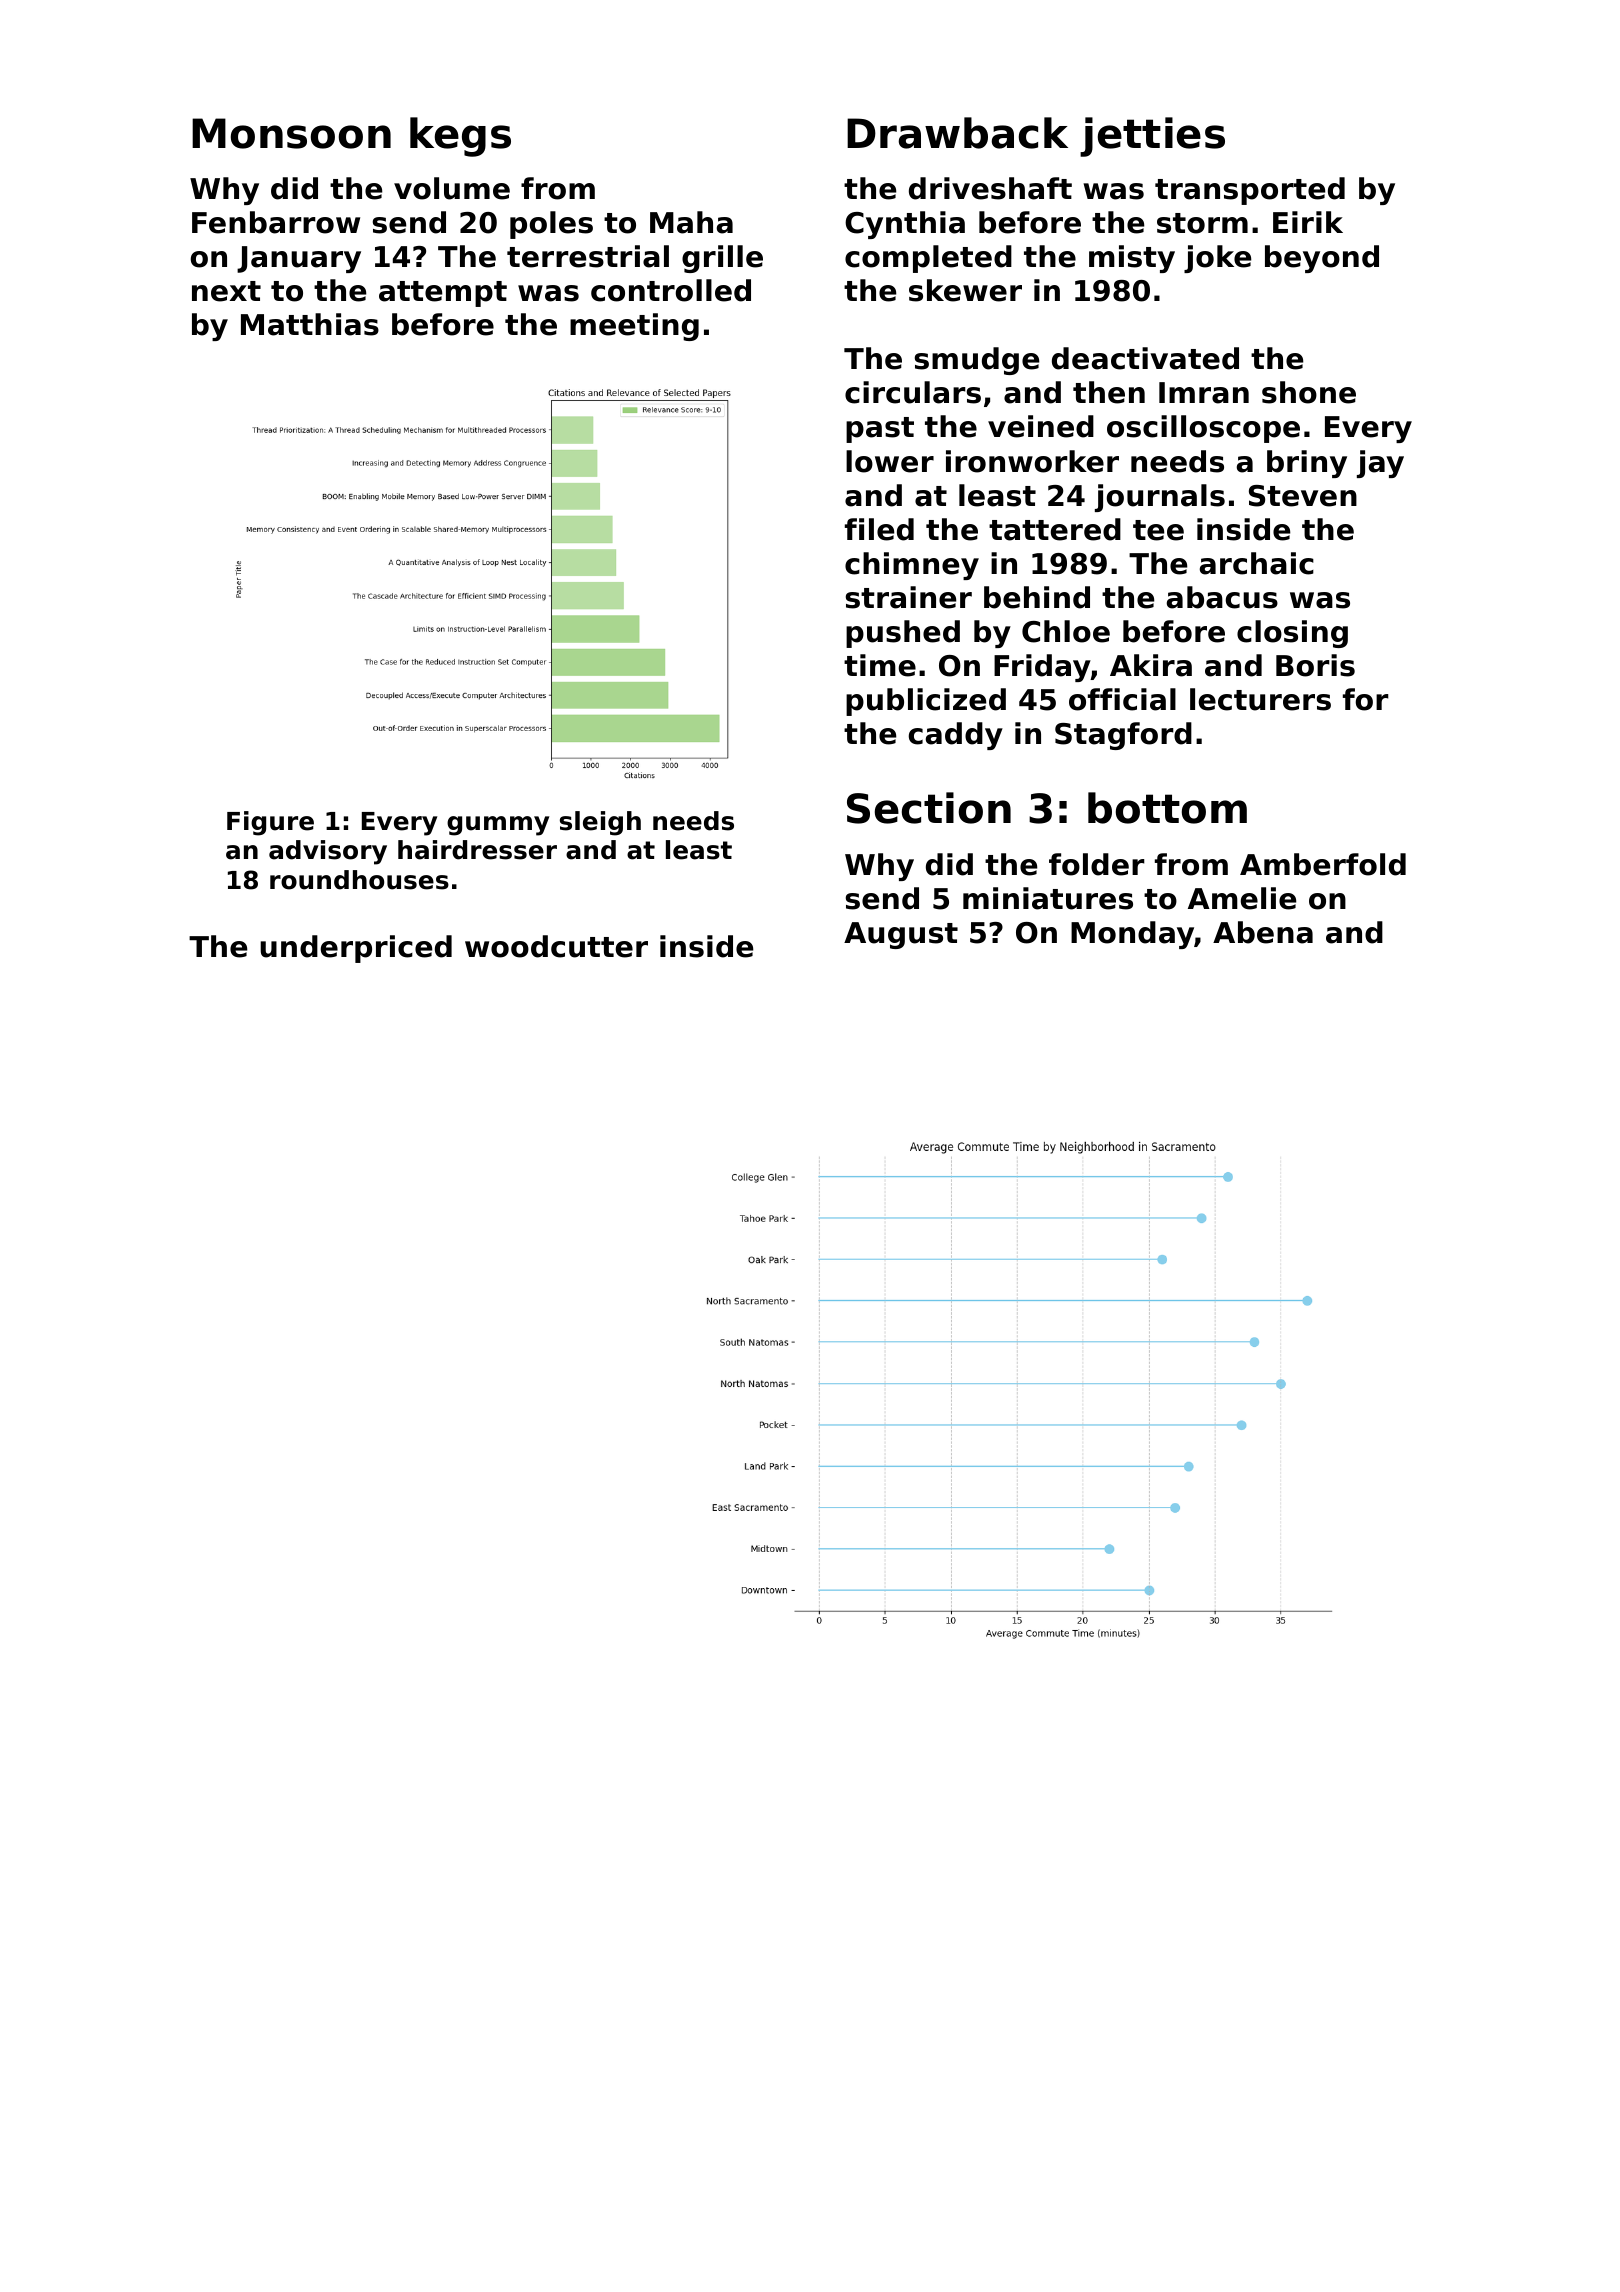 The height and width of the document is (2292, 1620). Describe the element at coordinates (356, 949) in the document. I see `underpriced` at that location.
